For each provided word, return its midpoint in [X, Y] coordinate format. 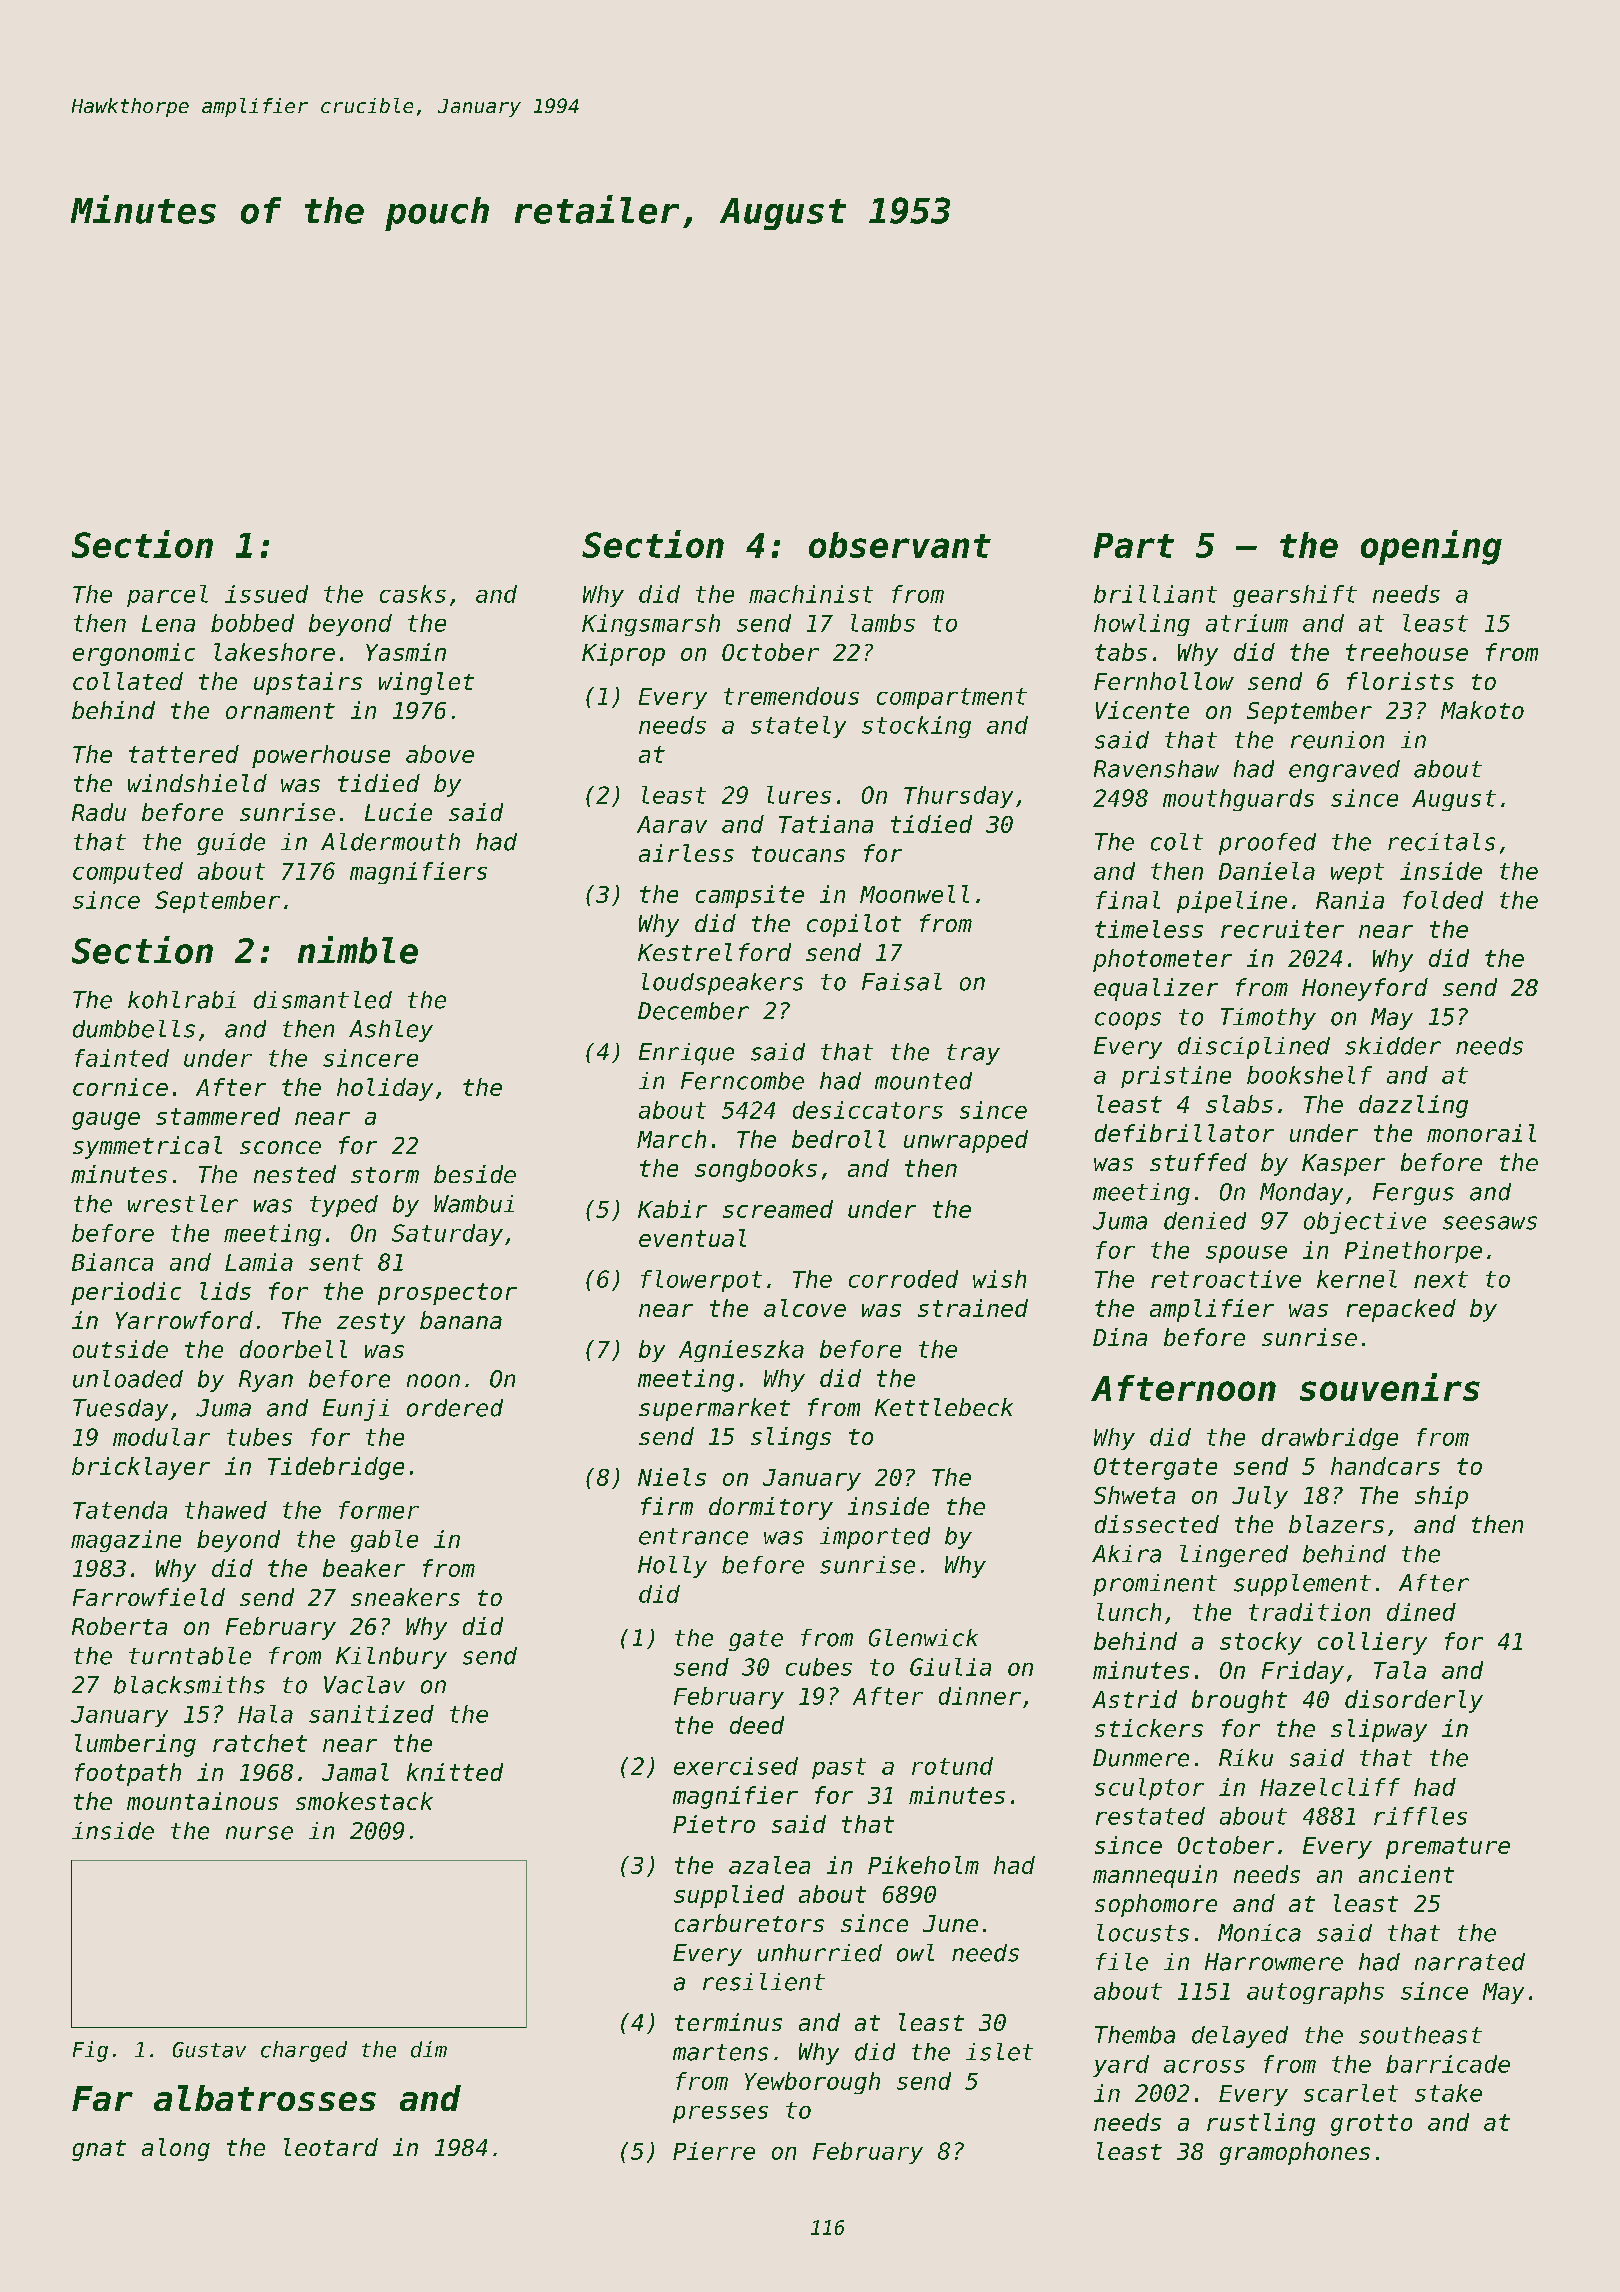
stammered [218, 1116]
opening [1431, 547]
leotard [331, 2147]
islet [999, 2052]
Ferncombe [742, 1081]
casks [413, 594]
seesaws [1490, 1223]
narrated [1470, 1962]
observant [900, 545]
